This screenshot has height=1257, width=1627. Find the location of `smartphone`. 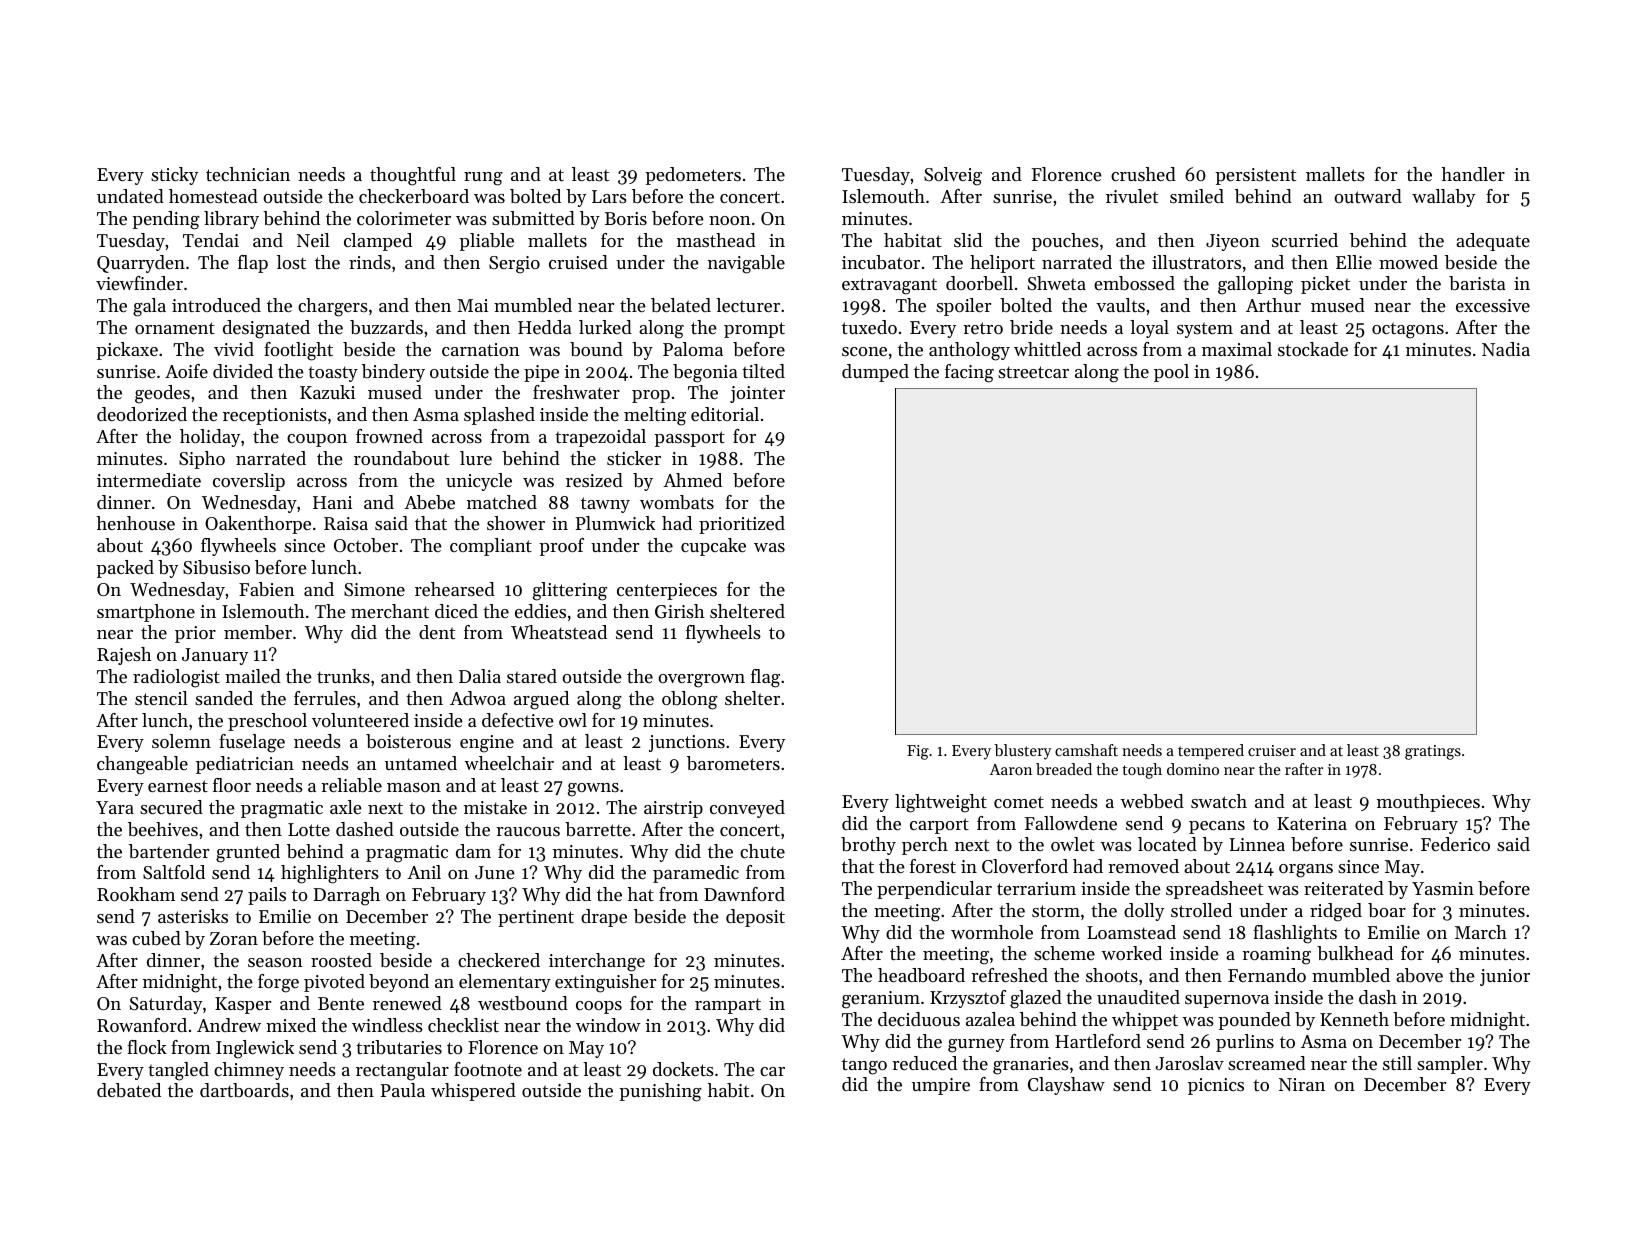

smartphone is located at coordinates (146, 613).
